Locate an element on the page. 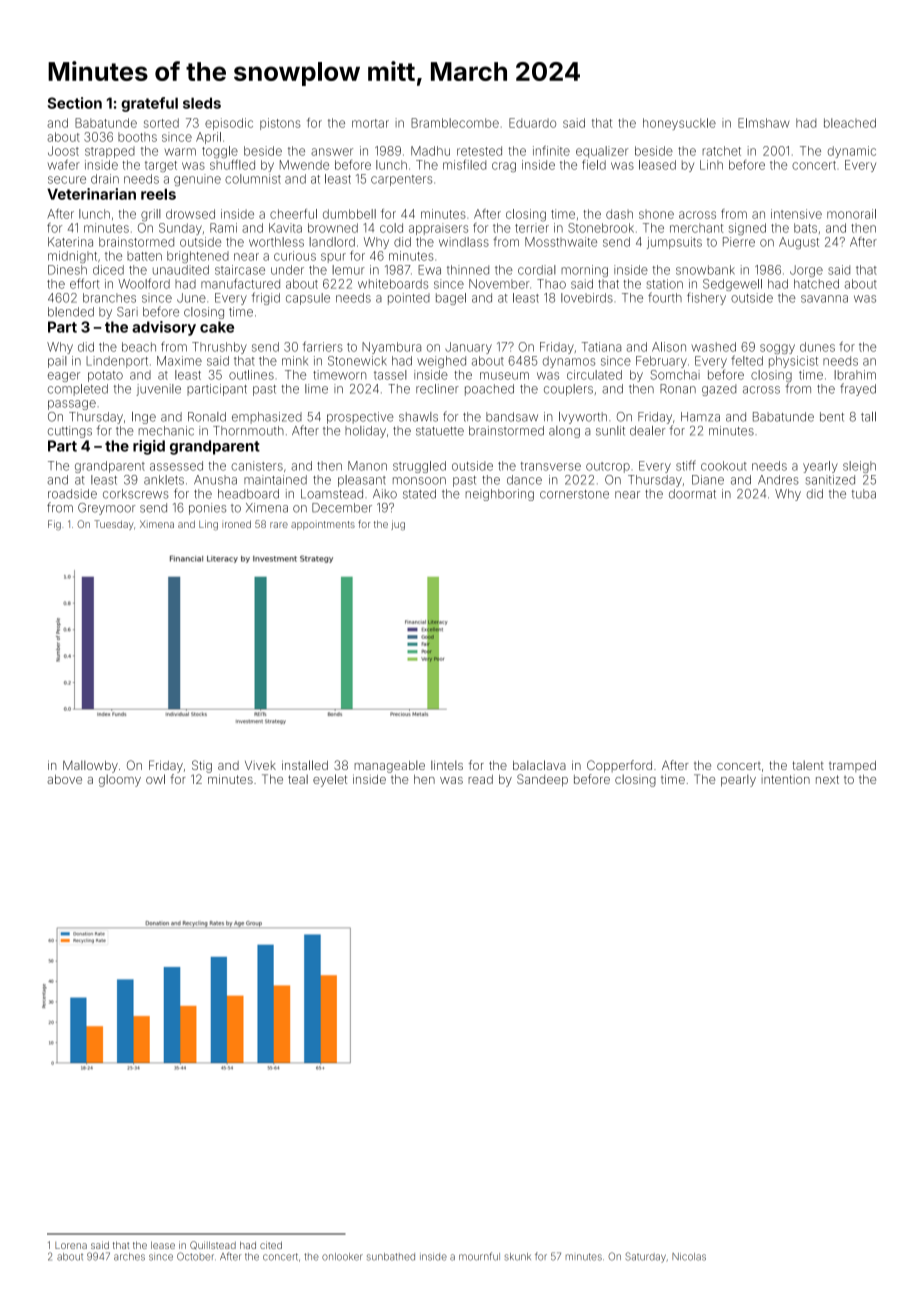 The height and width of the document is (1308, 924). doormat is located at coordinates (692, 494).
